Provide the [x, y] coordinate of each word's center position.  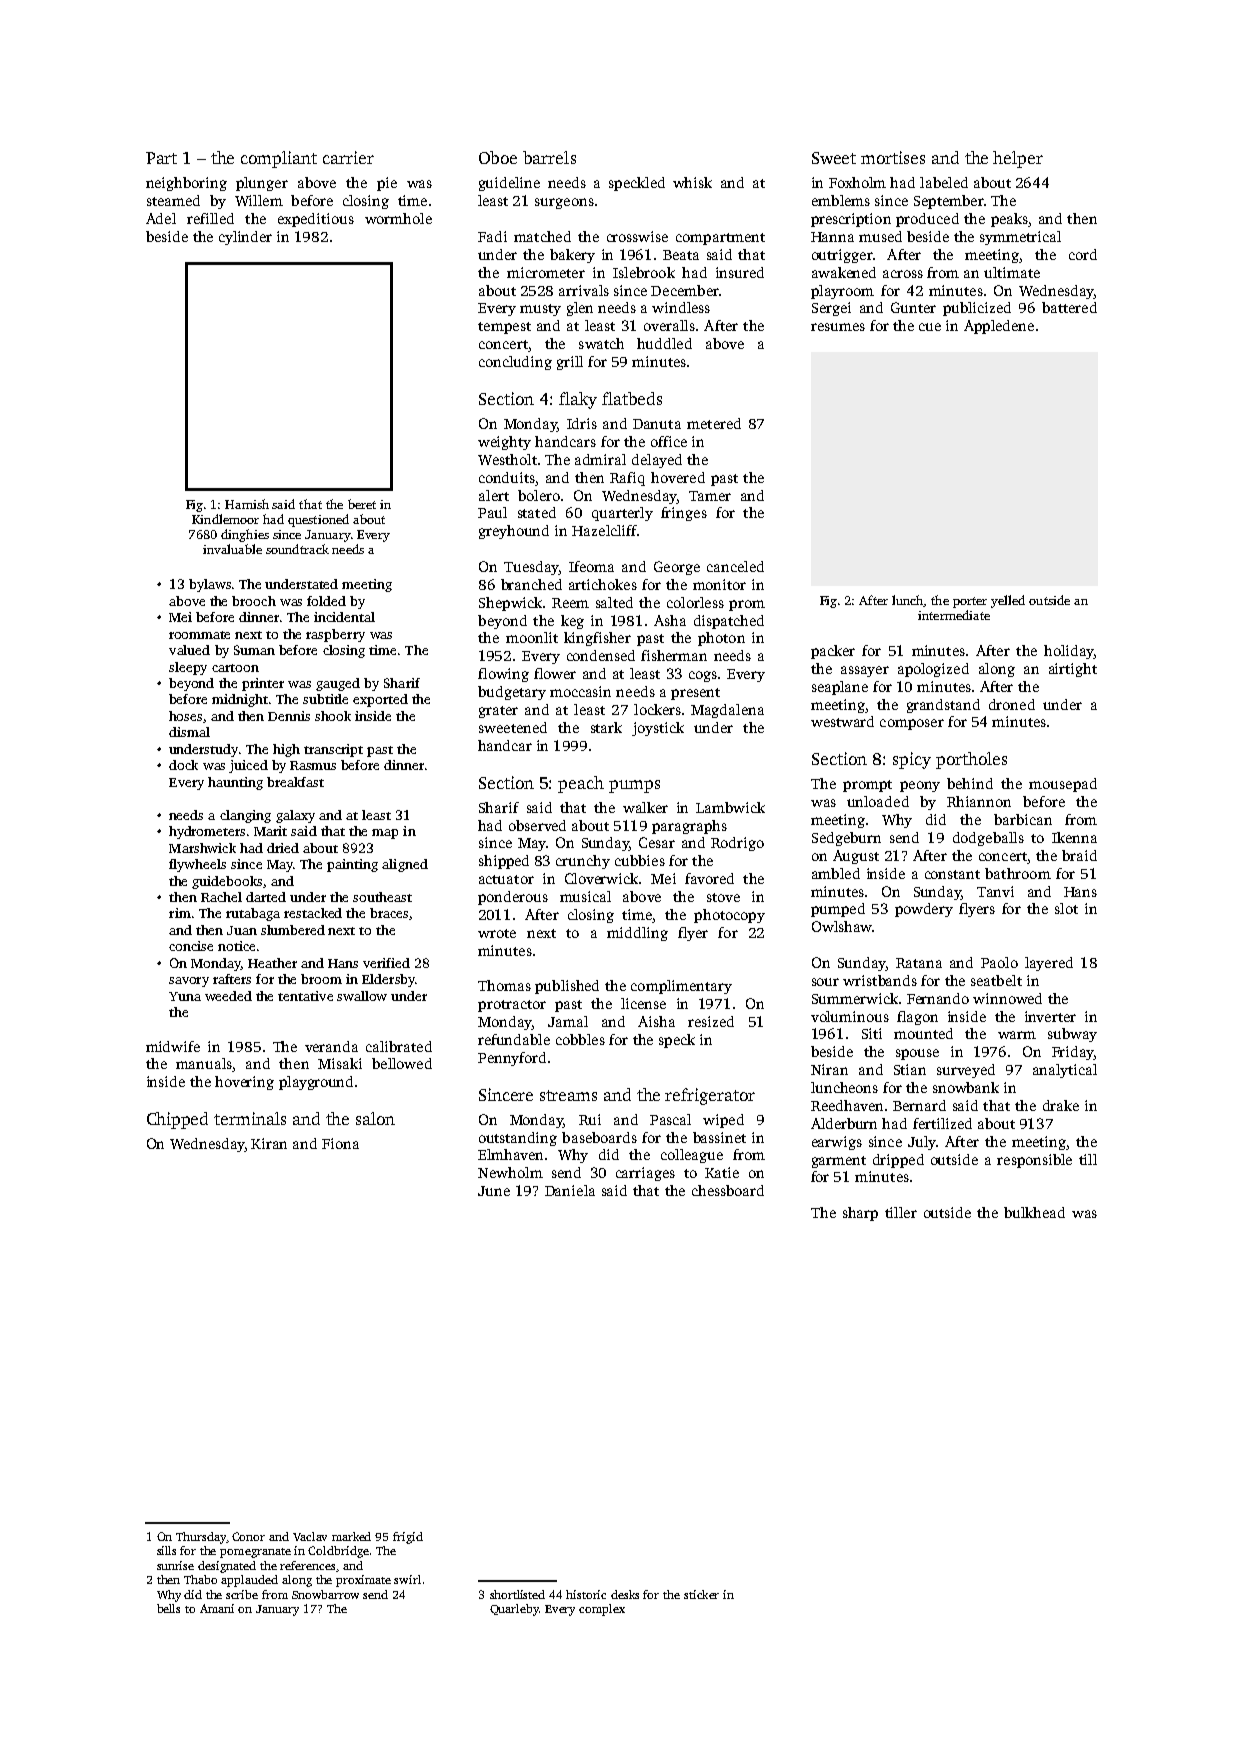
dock [183, 765]
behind [970, 783]
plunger [262, 184]
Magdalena [727, 711]
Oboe [498, 157]
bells [168, 1608]
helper [1018, 159]
